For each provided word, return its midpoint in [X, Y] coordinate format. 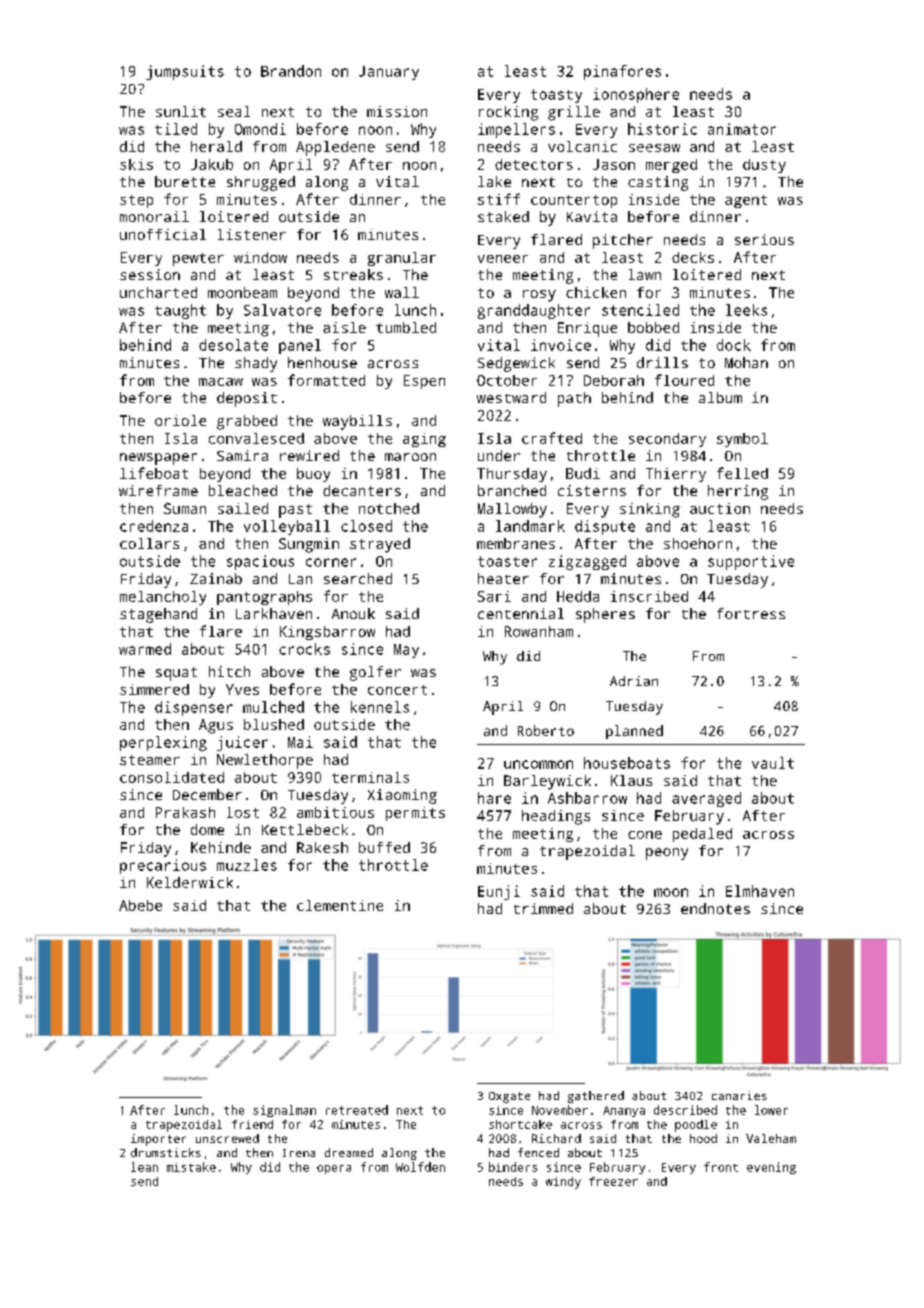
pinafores [622, 72]
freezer [613, 1181]
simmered [154, 689]
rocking [508, 113]
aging [424, 440]
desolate [233, 345]
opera [334, 1169]
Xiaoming [402, 796]
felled [742, 473]
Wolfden [420, 1167]
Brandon [291, 71]
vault [773, 763]
